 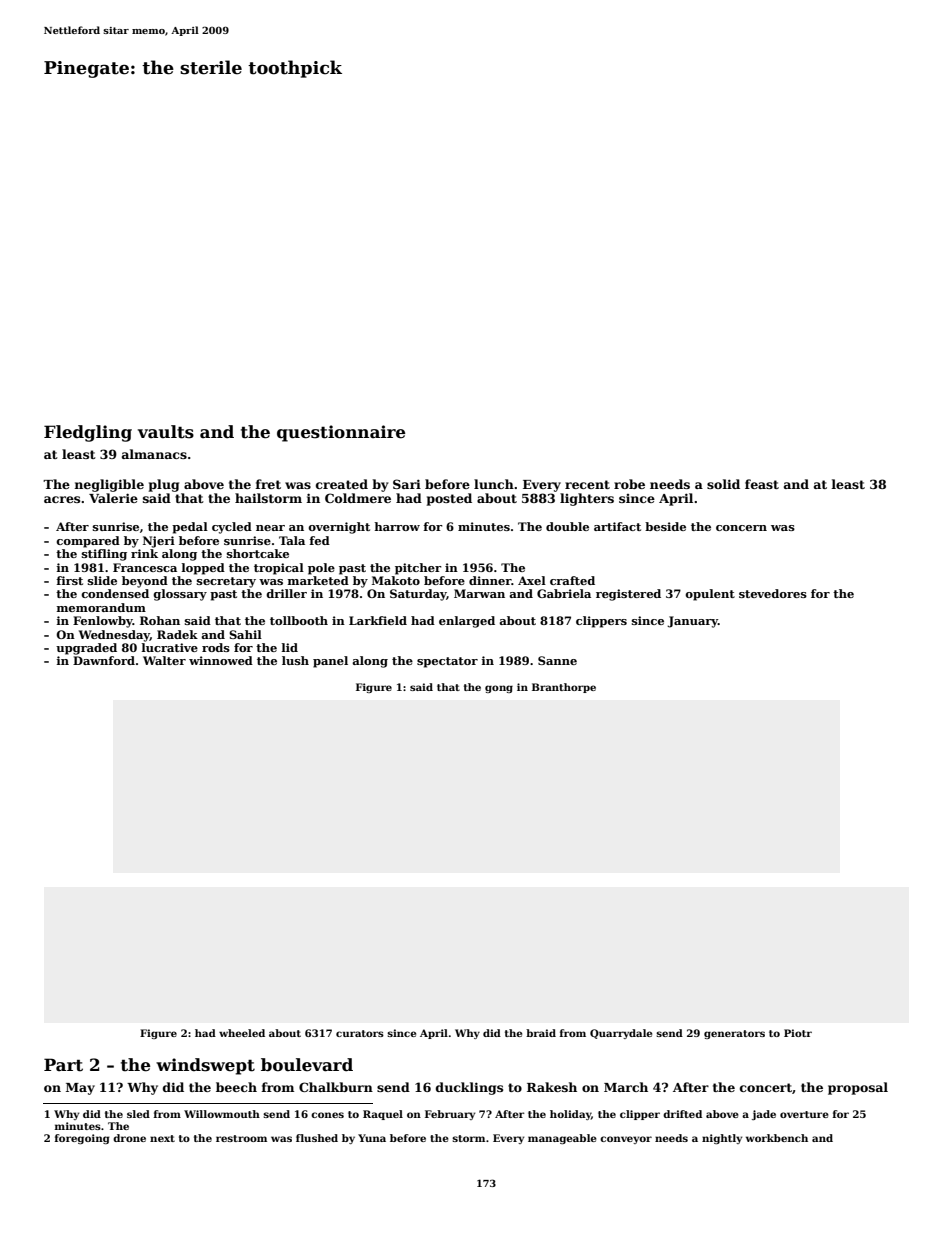 What do you see at coordinates (88, 433) in the image?
I see `Fledgling` at bounding box center [88, 433].
